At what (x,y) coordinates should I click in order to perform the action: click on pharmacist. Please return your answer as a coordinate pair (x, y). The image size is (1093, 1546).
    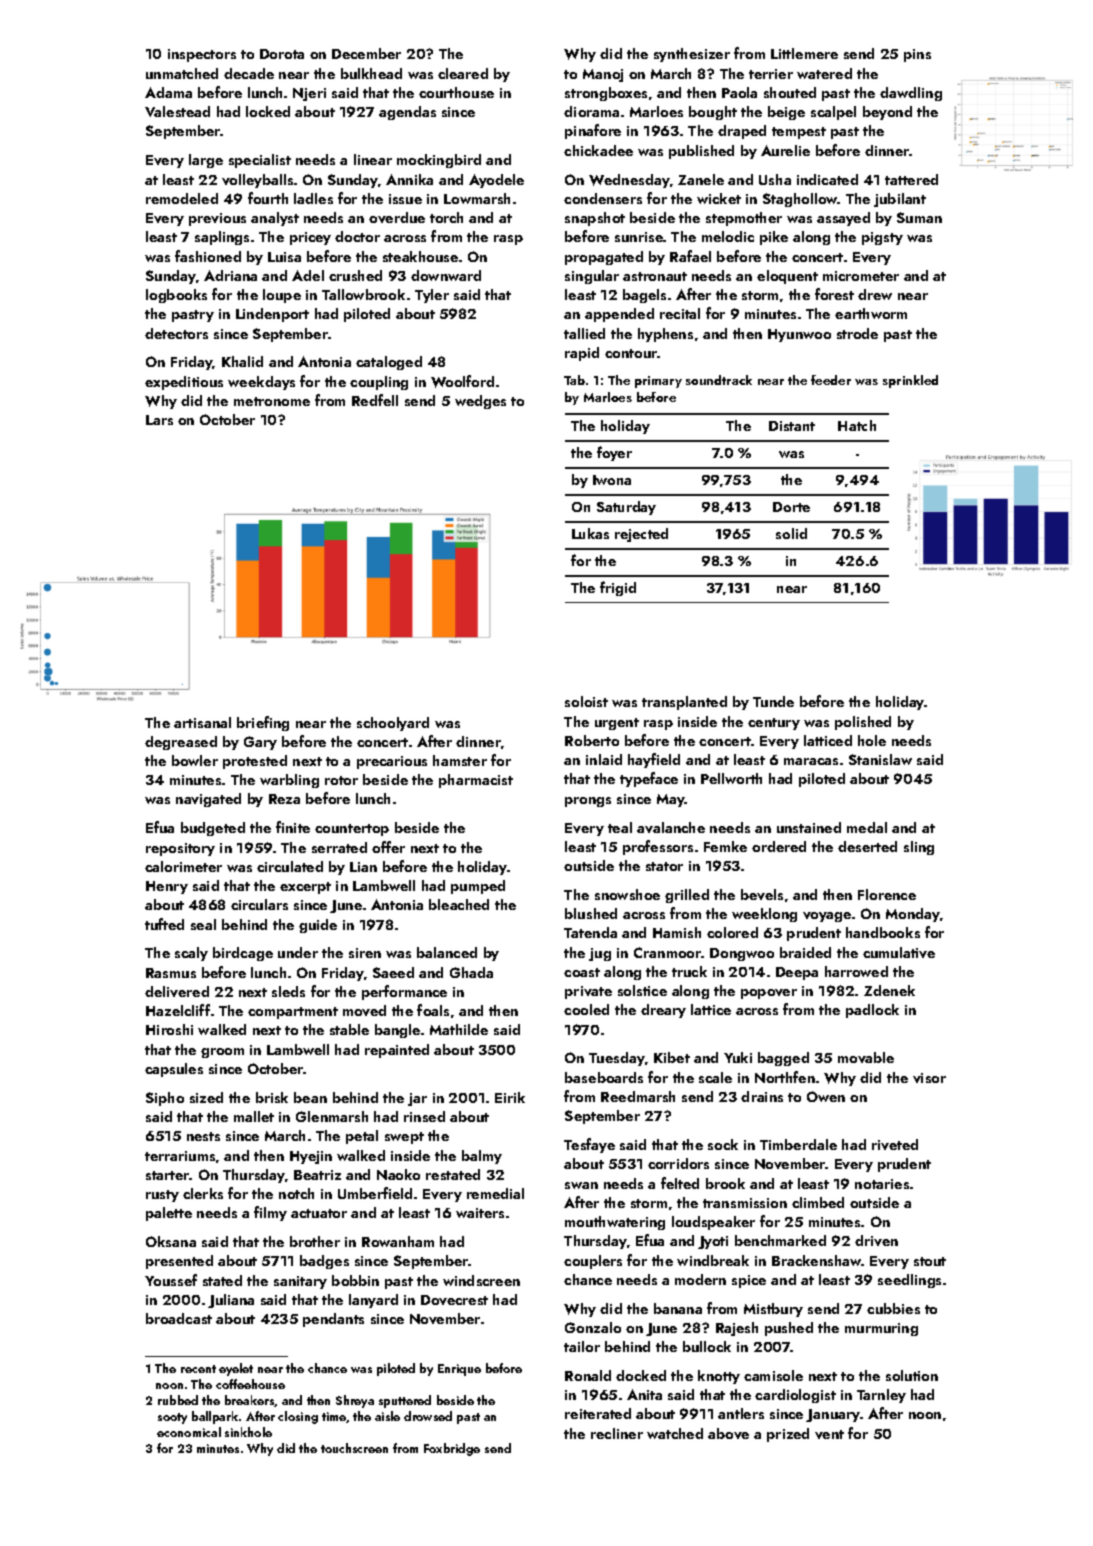
    Looking at the image, I should click on (476, 781).
